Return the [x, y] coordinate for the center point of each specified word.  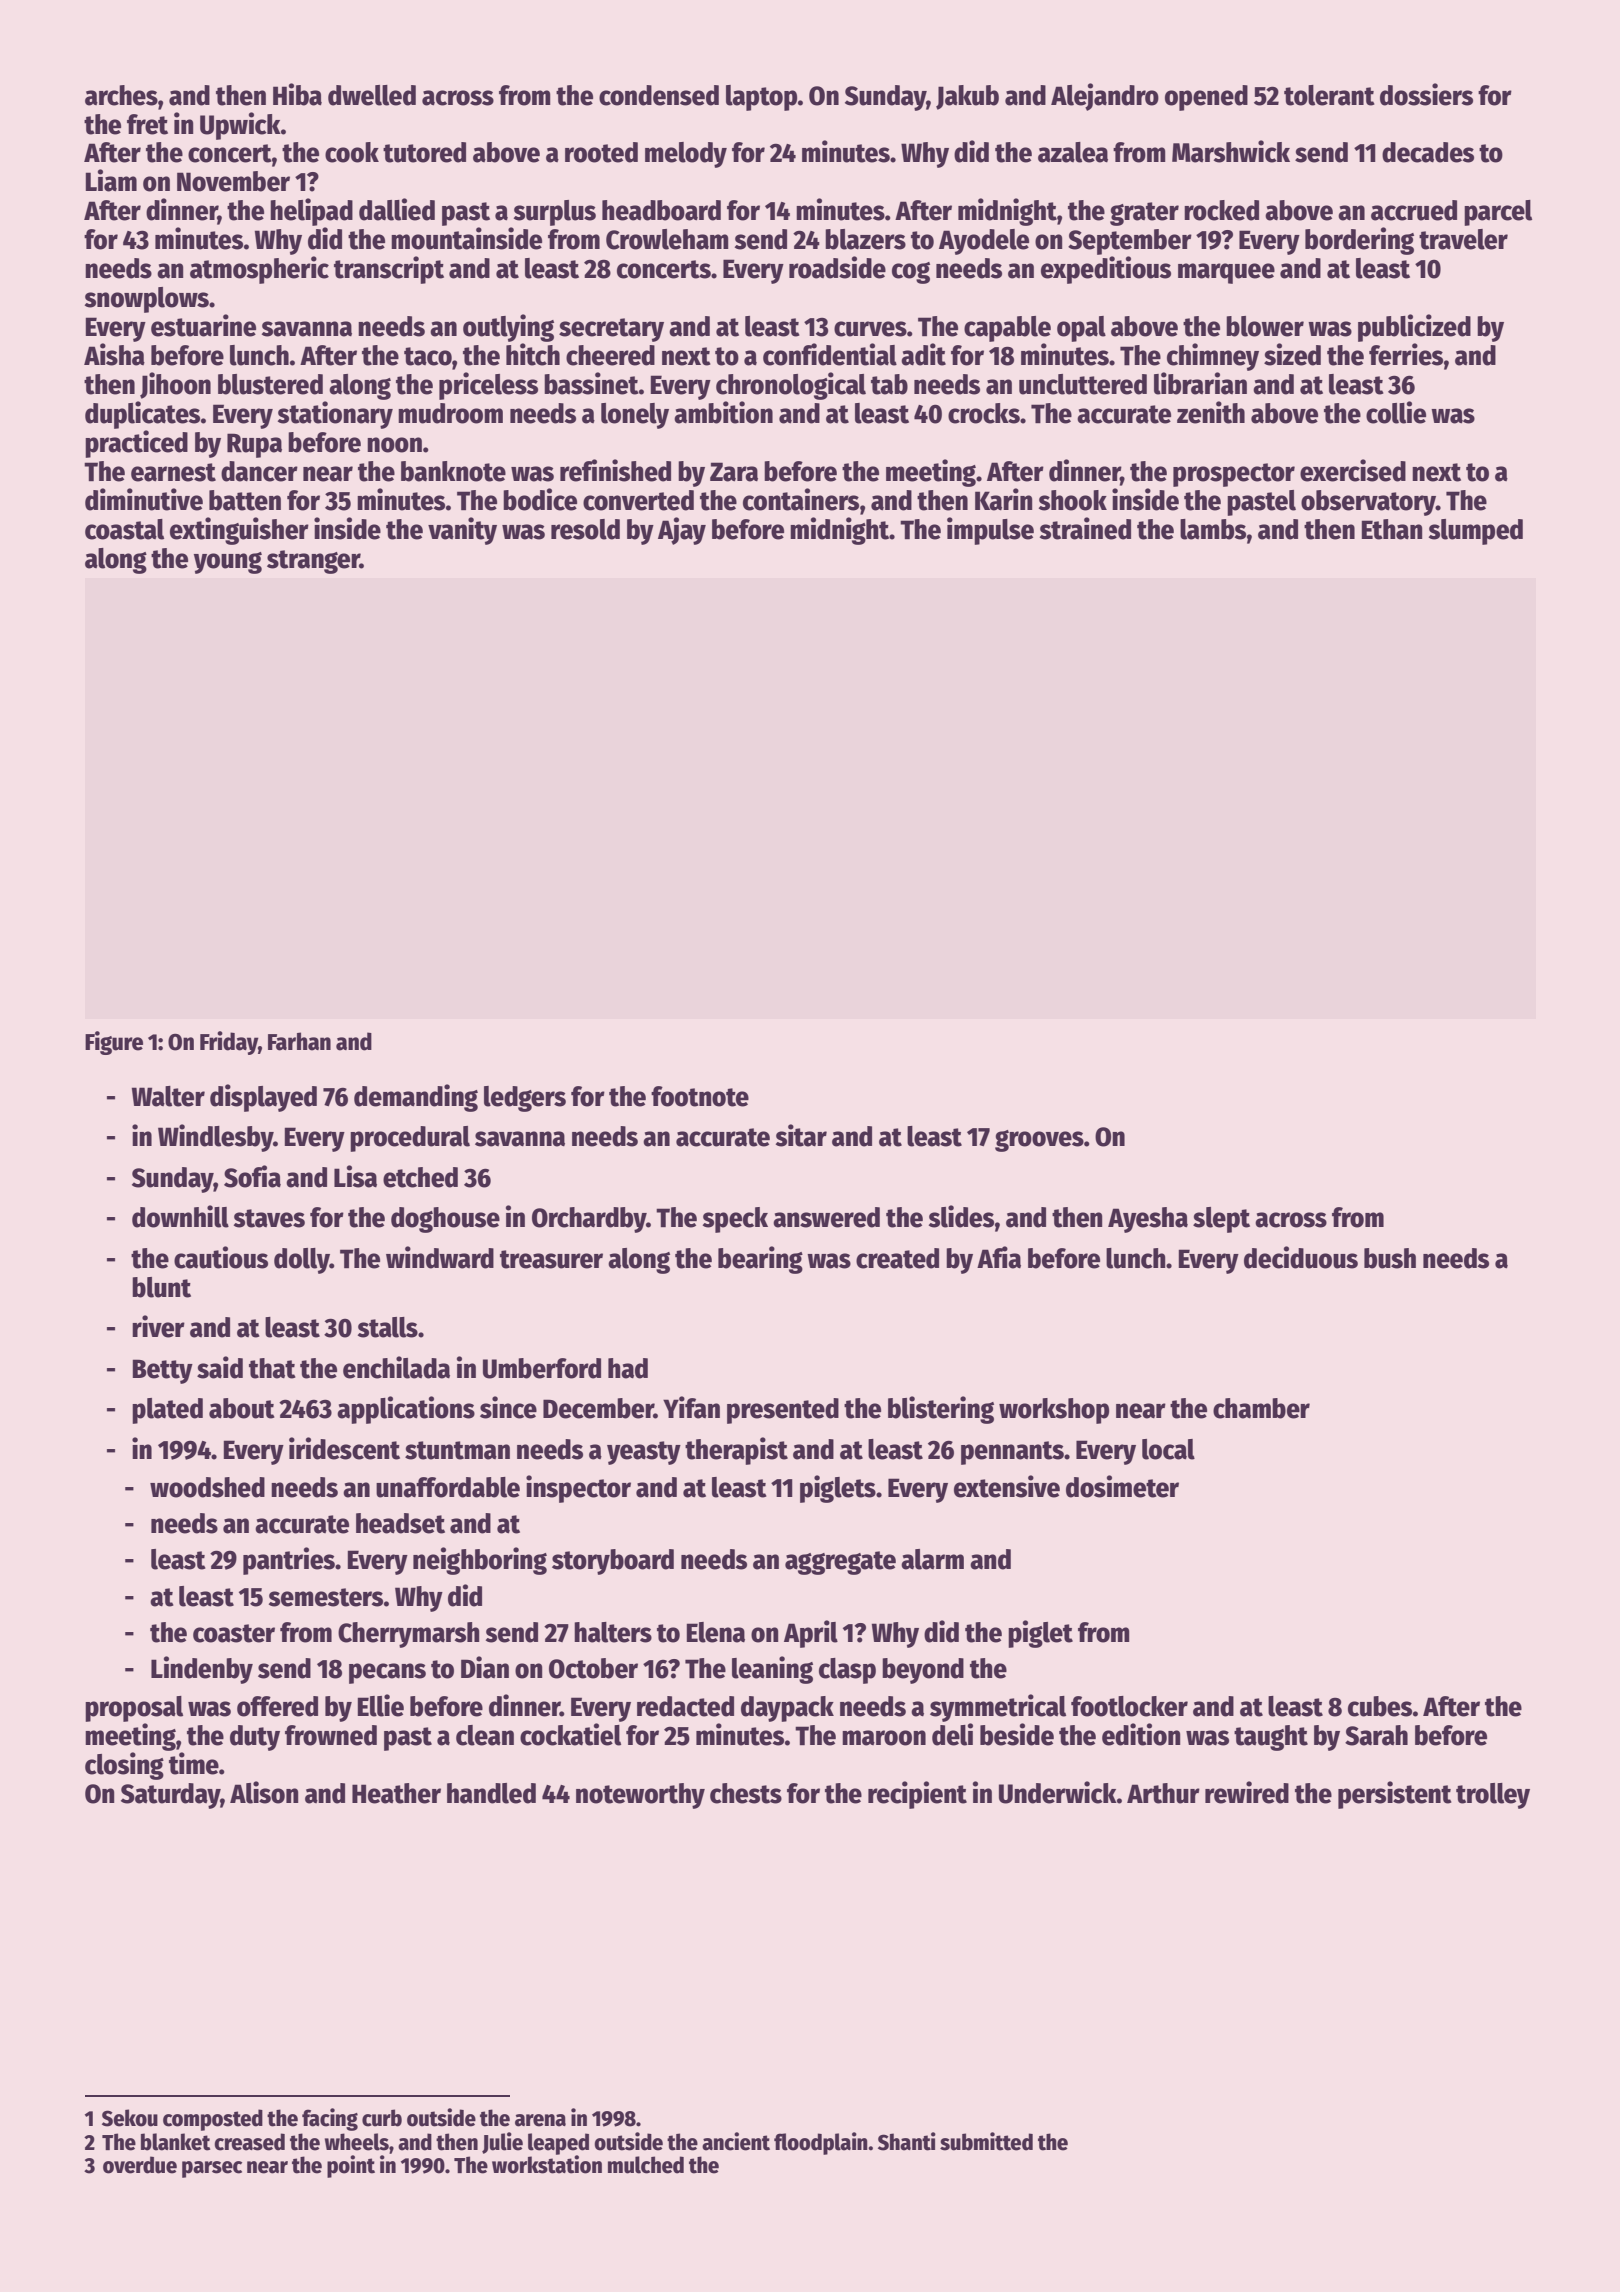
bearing [760, 1260]
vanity [462, 531]
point [351, 2166]
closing [124, 1766]
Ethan [1392, 529]
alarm [932, 1559]
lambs [1213, 529]
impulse [990, 531]
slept [1221, 1220]
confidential [830, 354]
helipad [311, 212]
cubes [1380, 1706]
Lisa [355, 1176]
